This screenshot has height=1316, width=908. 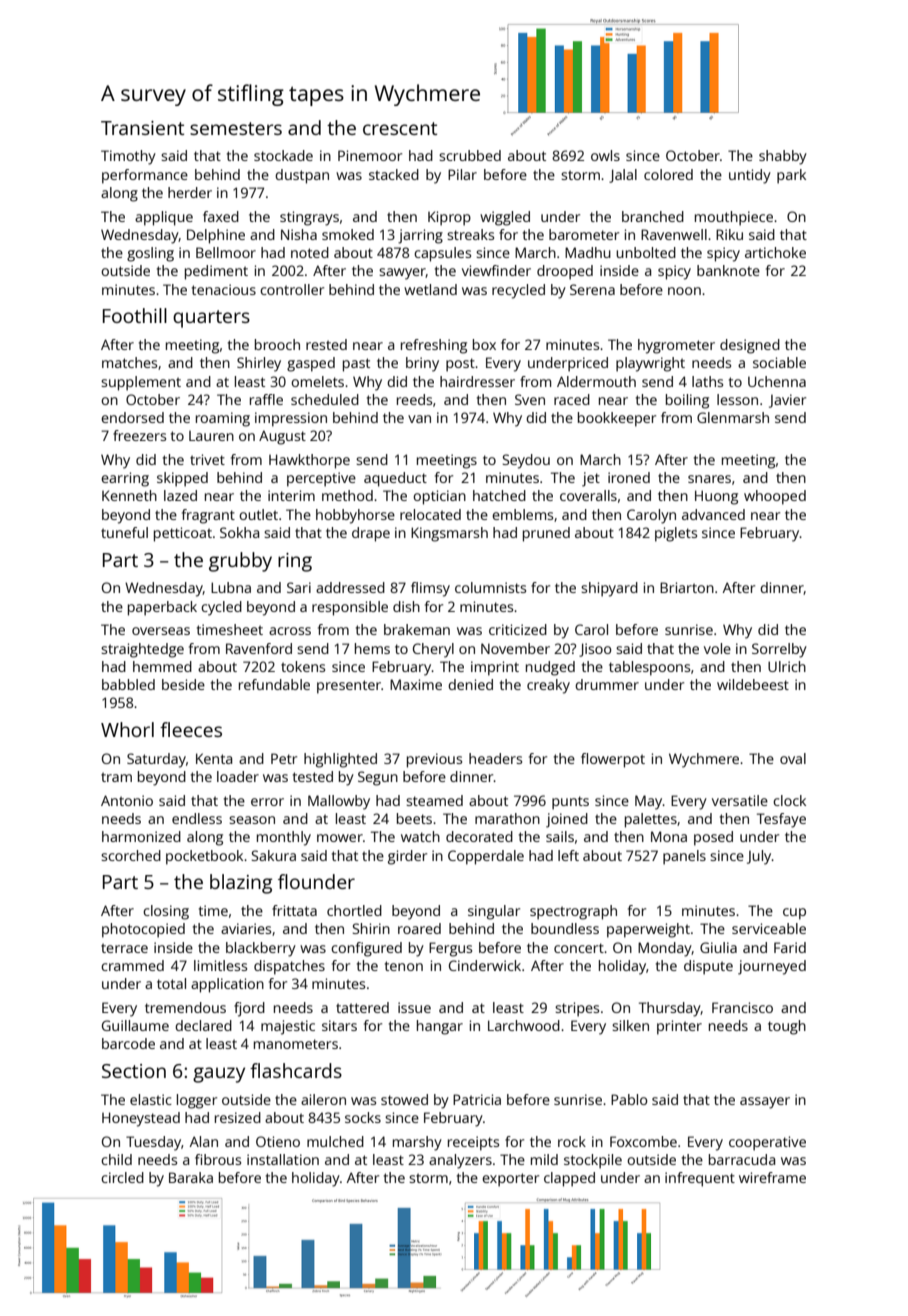 I want to click on closing, so click(x=166, y=912).
